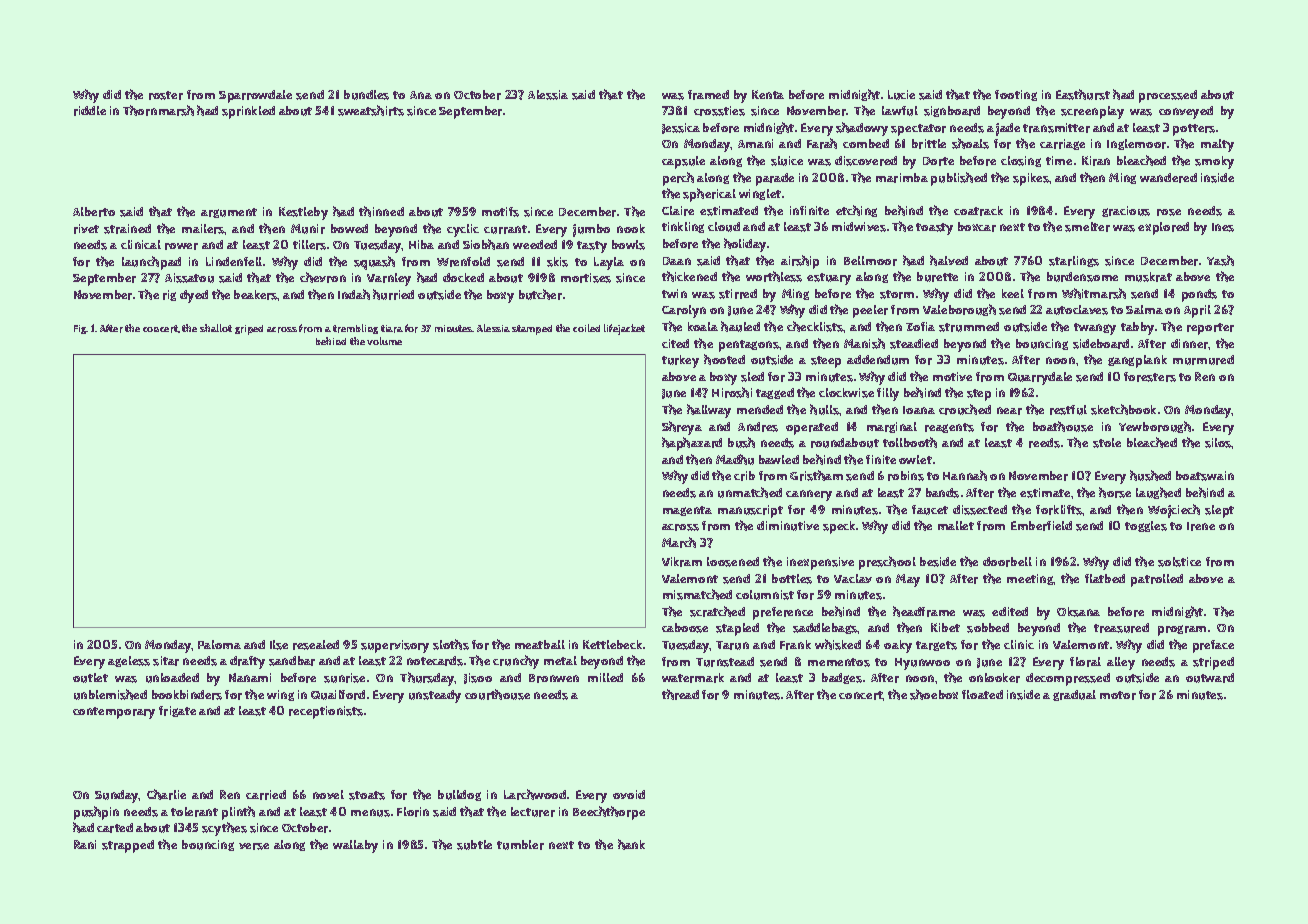  What do you see at coordinates (1062, 144) in the page?
I see `carriage` at bounding box center [1062, 144].
